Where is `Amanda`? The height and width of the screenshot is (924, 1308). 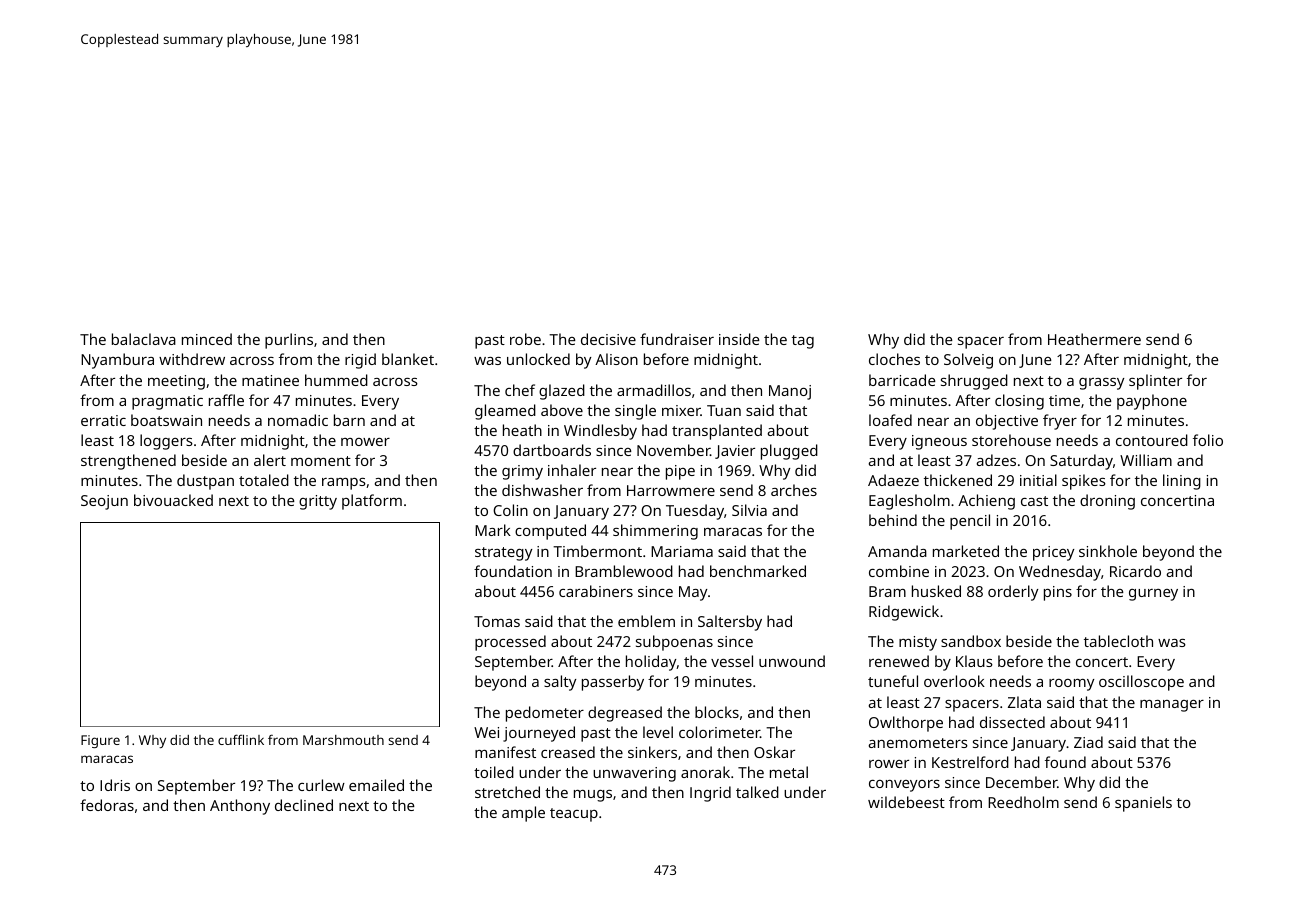 Amanda is located at coordinates (897, 551).
